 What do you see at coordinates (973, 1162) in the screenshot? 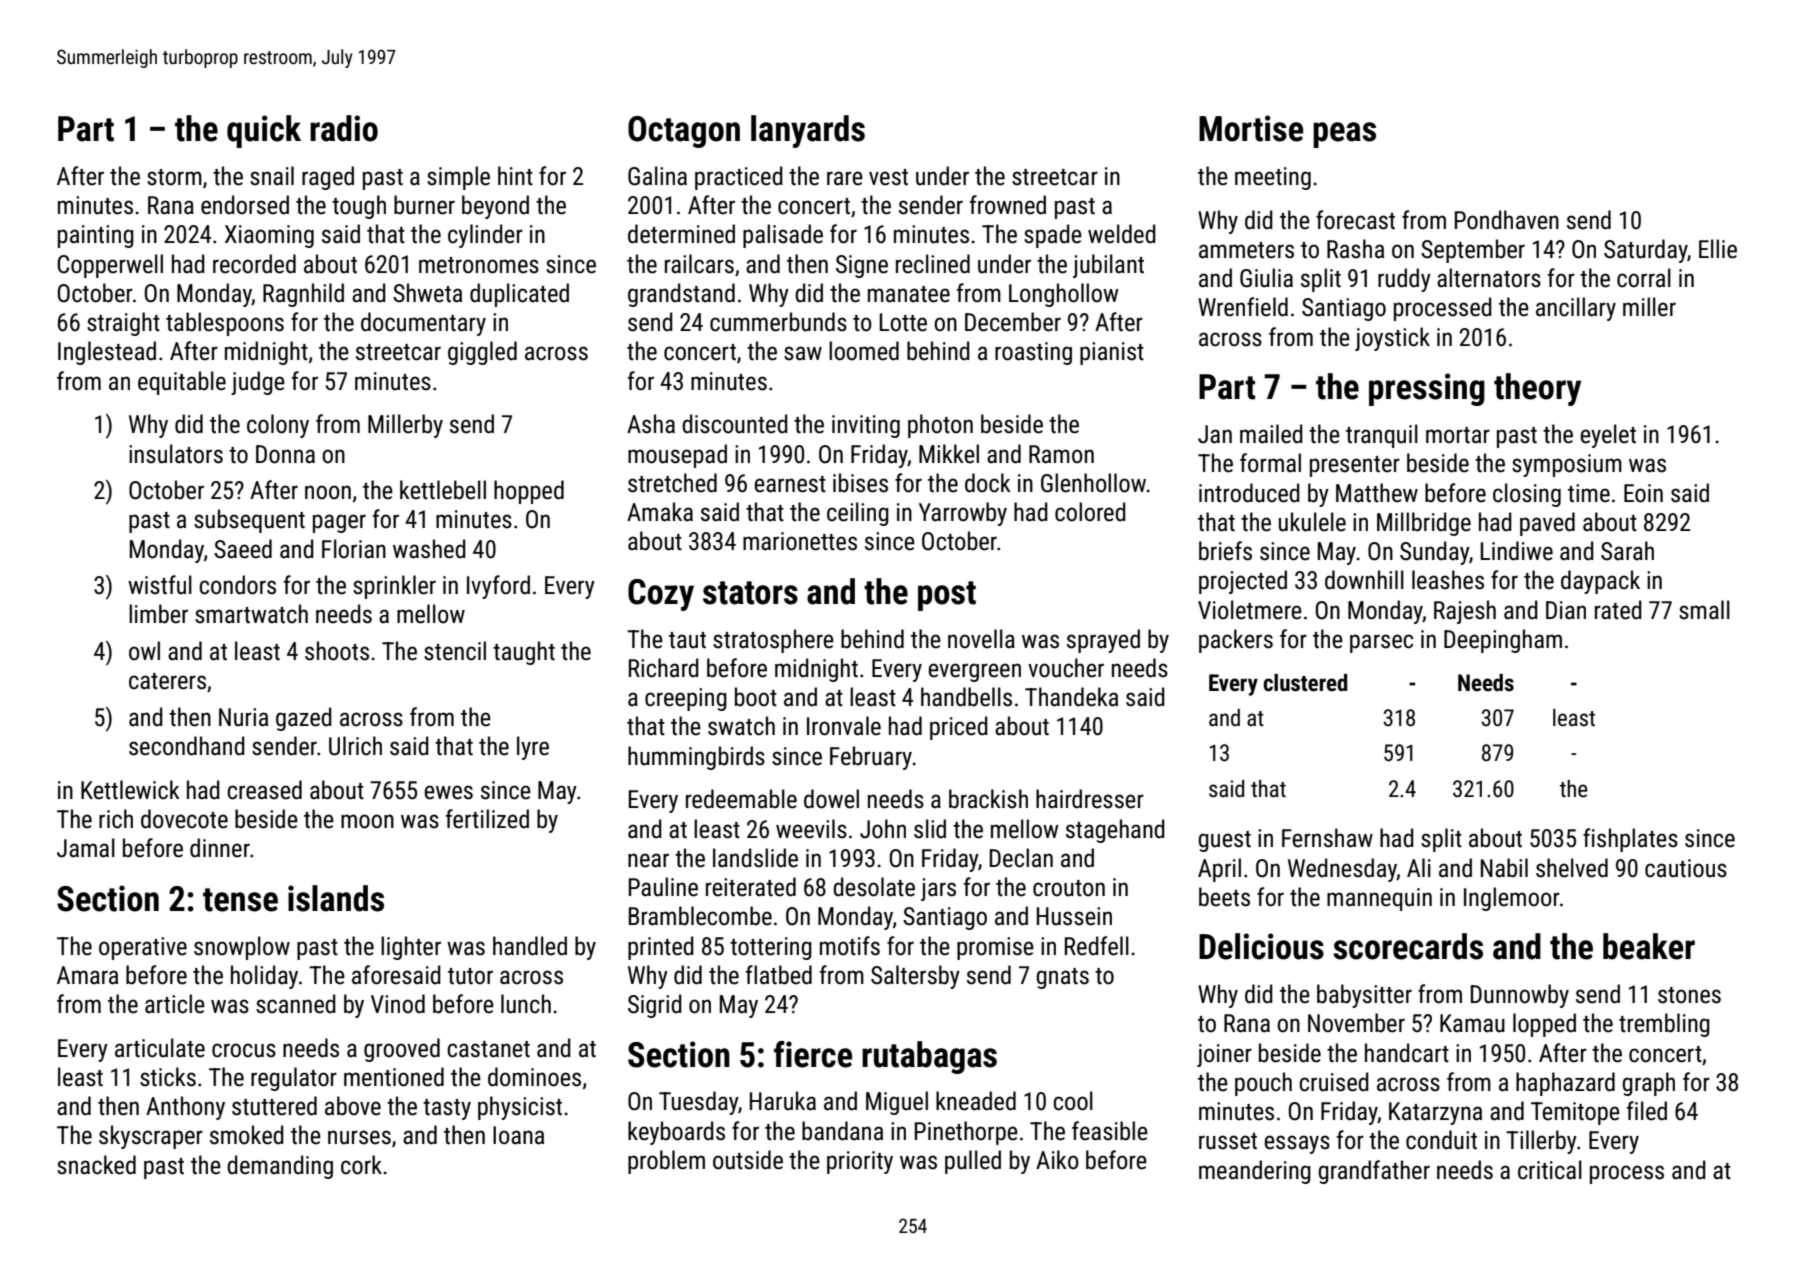
I see `pulled` at bounding box center [973, 1162].
